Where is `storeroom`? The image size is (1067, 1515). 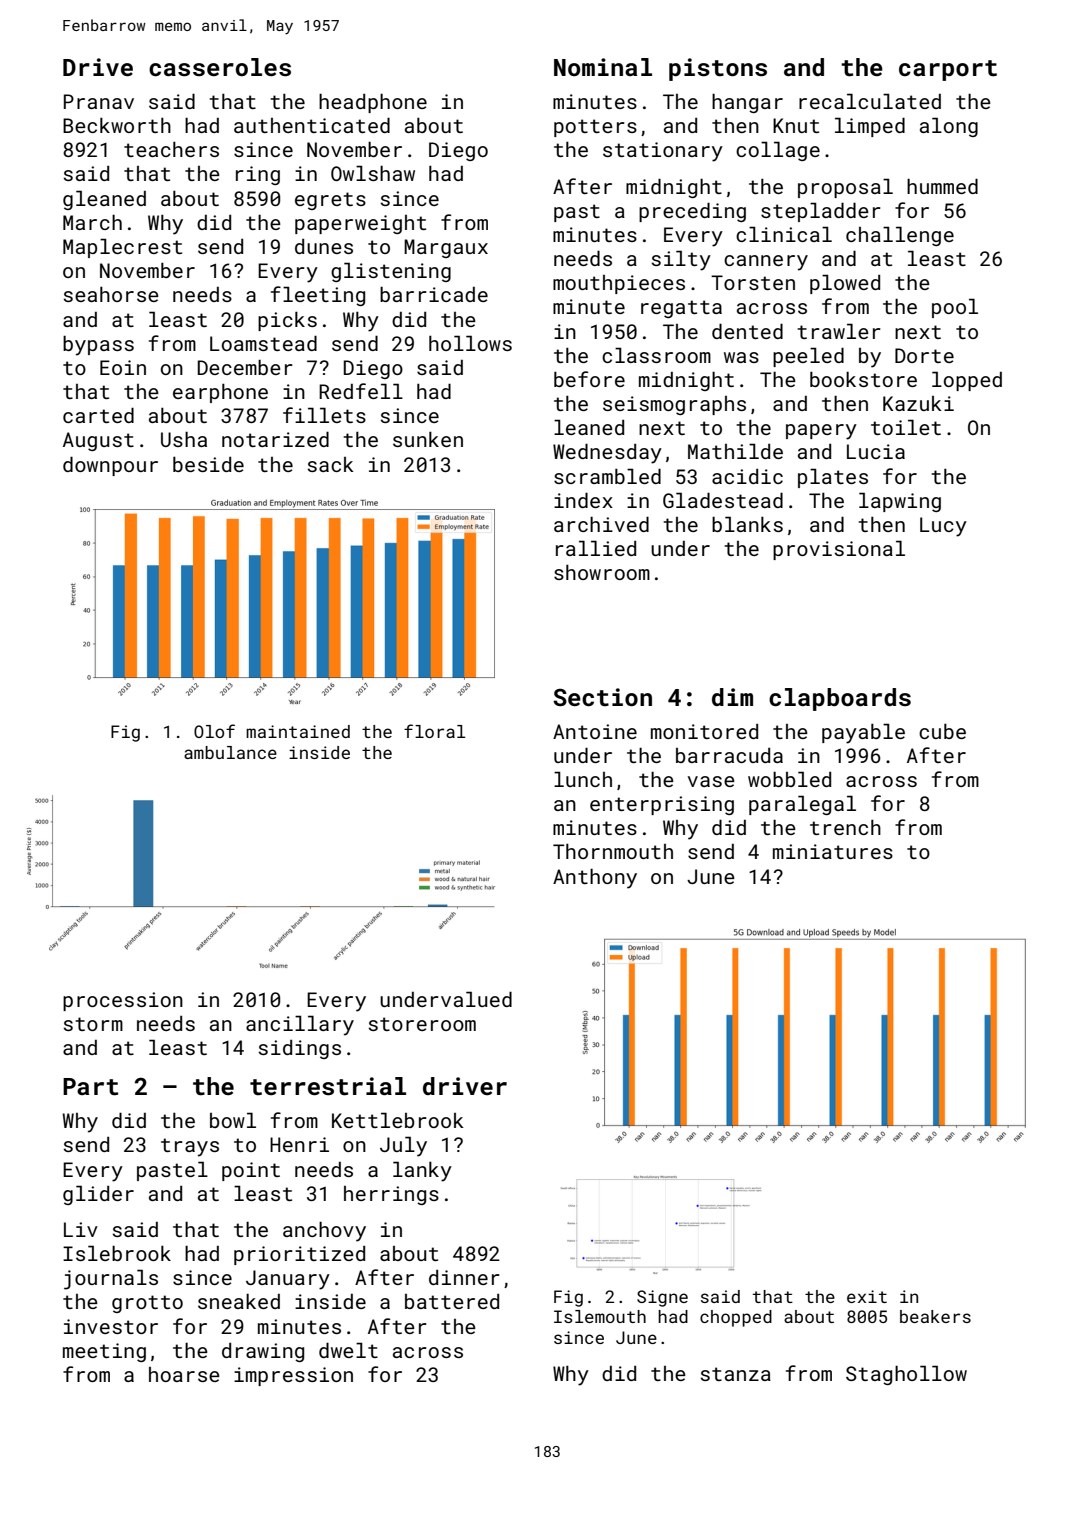
storeroom is located at coordinates (422, 1024).
